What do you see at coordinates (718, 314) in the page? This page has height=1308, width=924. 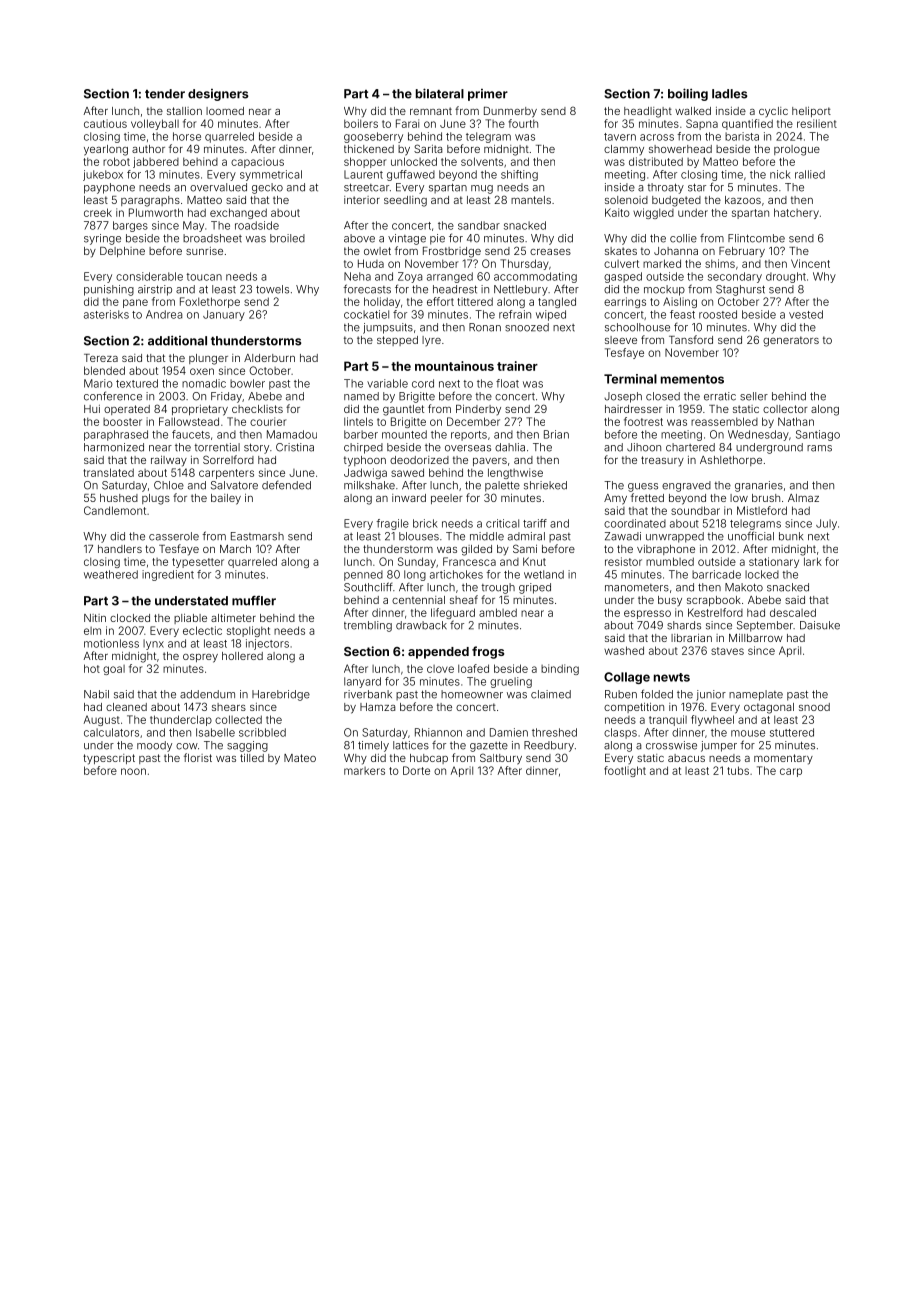 I see `roosted` at bounding box center [718, 314].
